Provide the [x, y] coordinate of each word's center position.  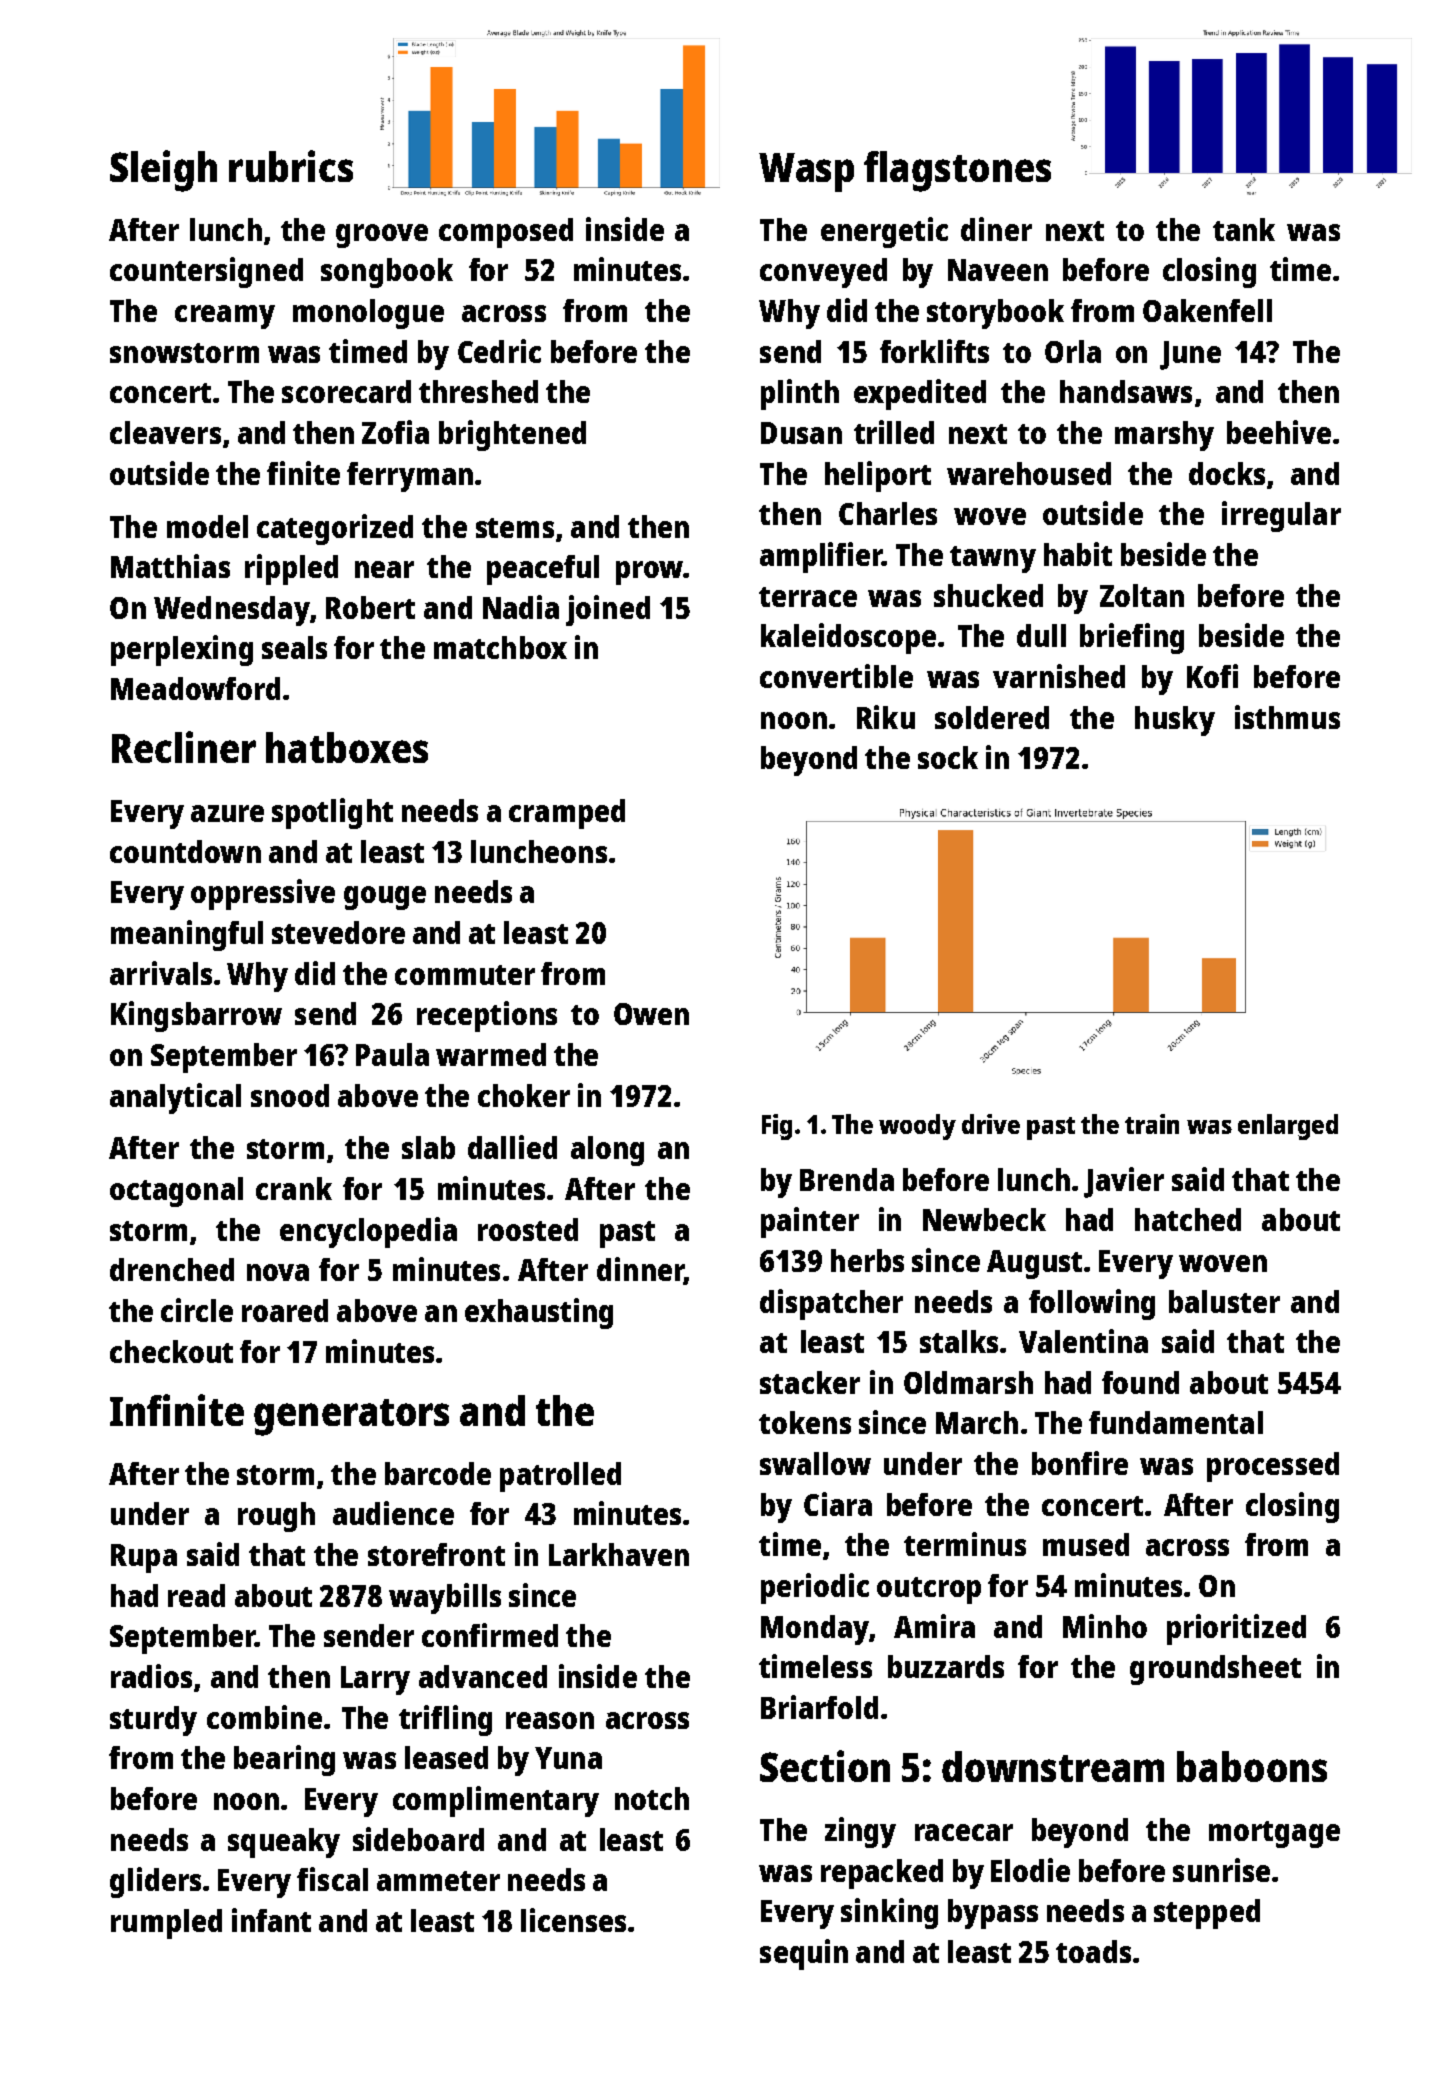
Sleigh [163, 171]
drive [991, 1124]
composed [506, 233]
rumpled [166, 1924]
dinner [640, 1270]
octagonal [176, 1192]
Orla [1073, 351]
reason [550, 1720]
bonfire [1080, 1463]
